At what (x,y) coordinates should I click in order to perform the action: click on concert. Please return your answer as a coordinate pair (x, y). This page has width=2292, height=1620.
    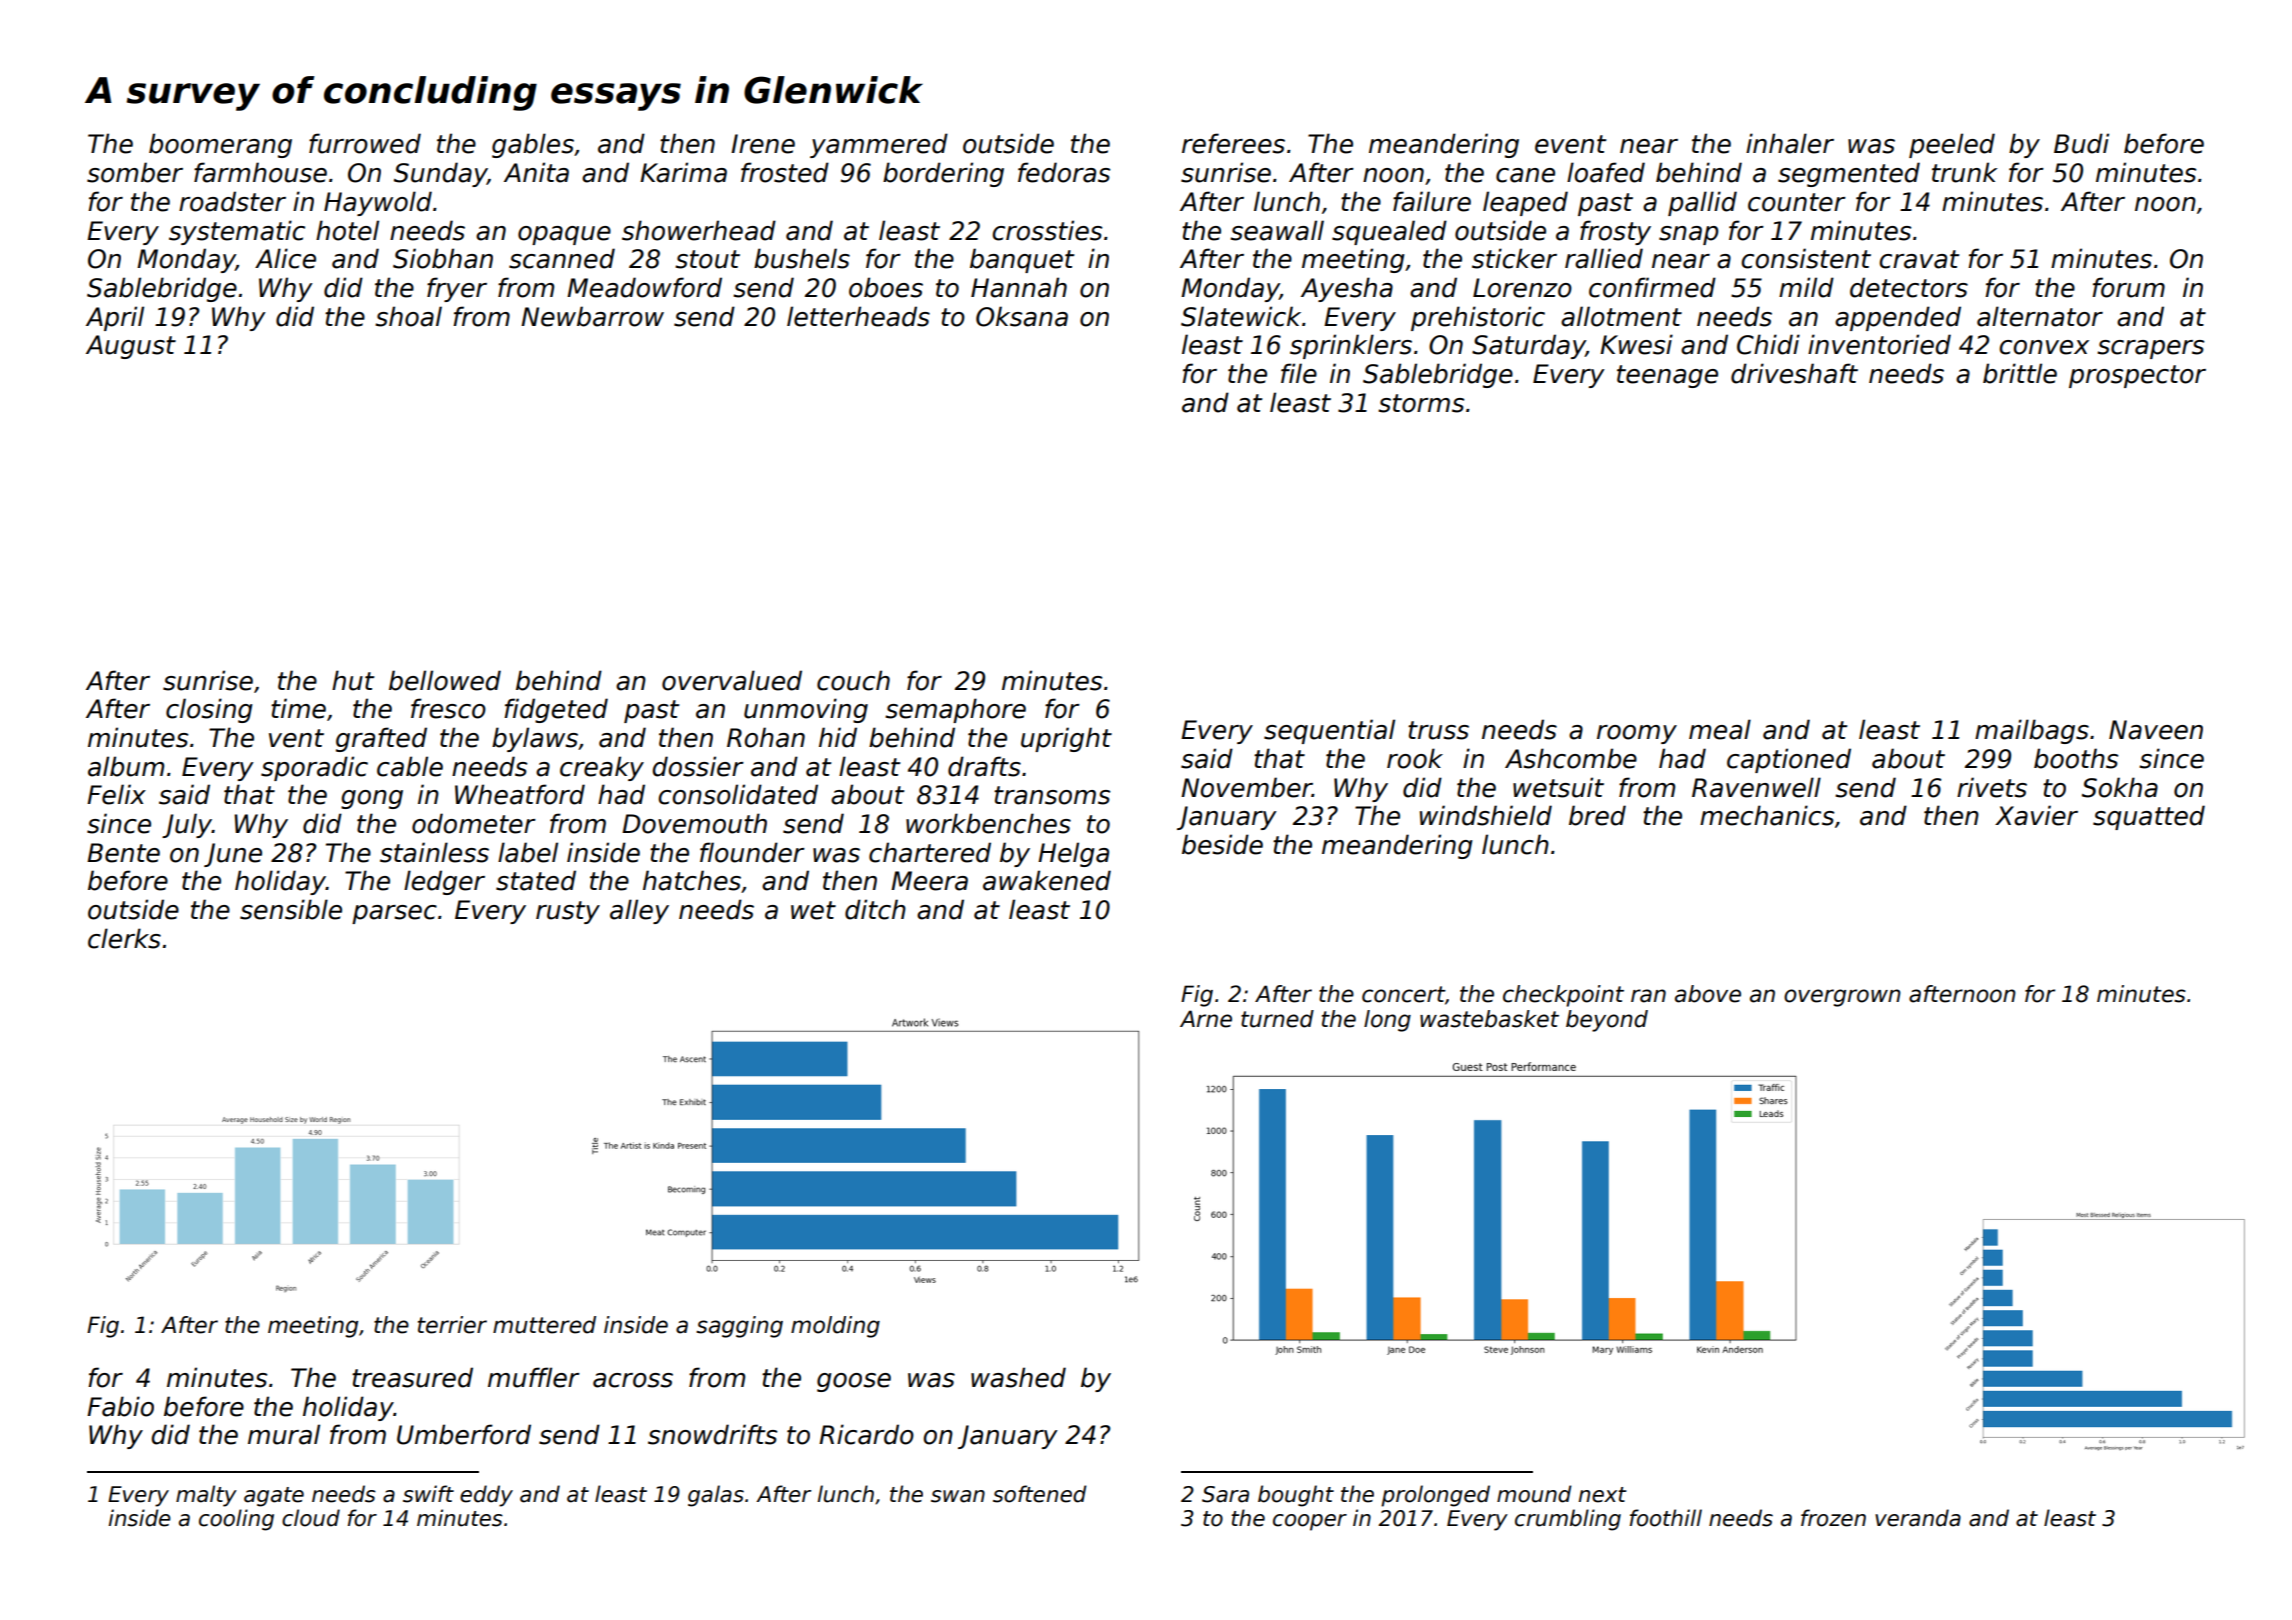
    Looking at the image, I should click on (1403, 994).
